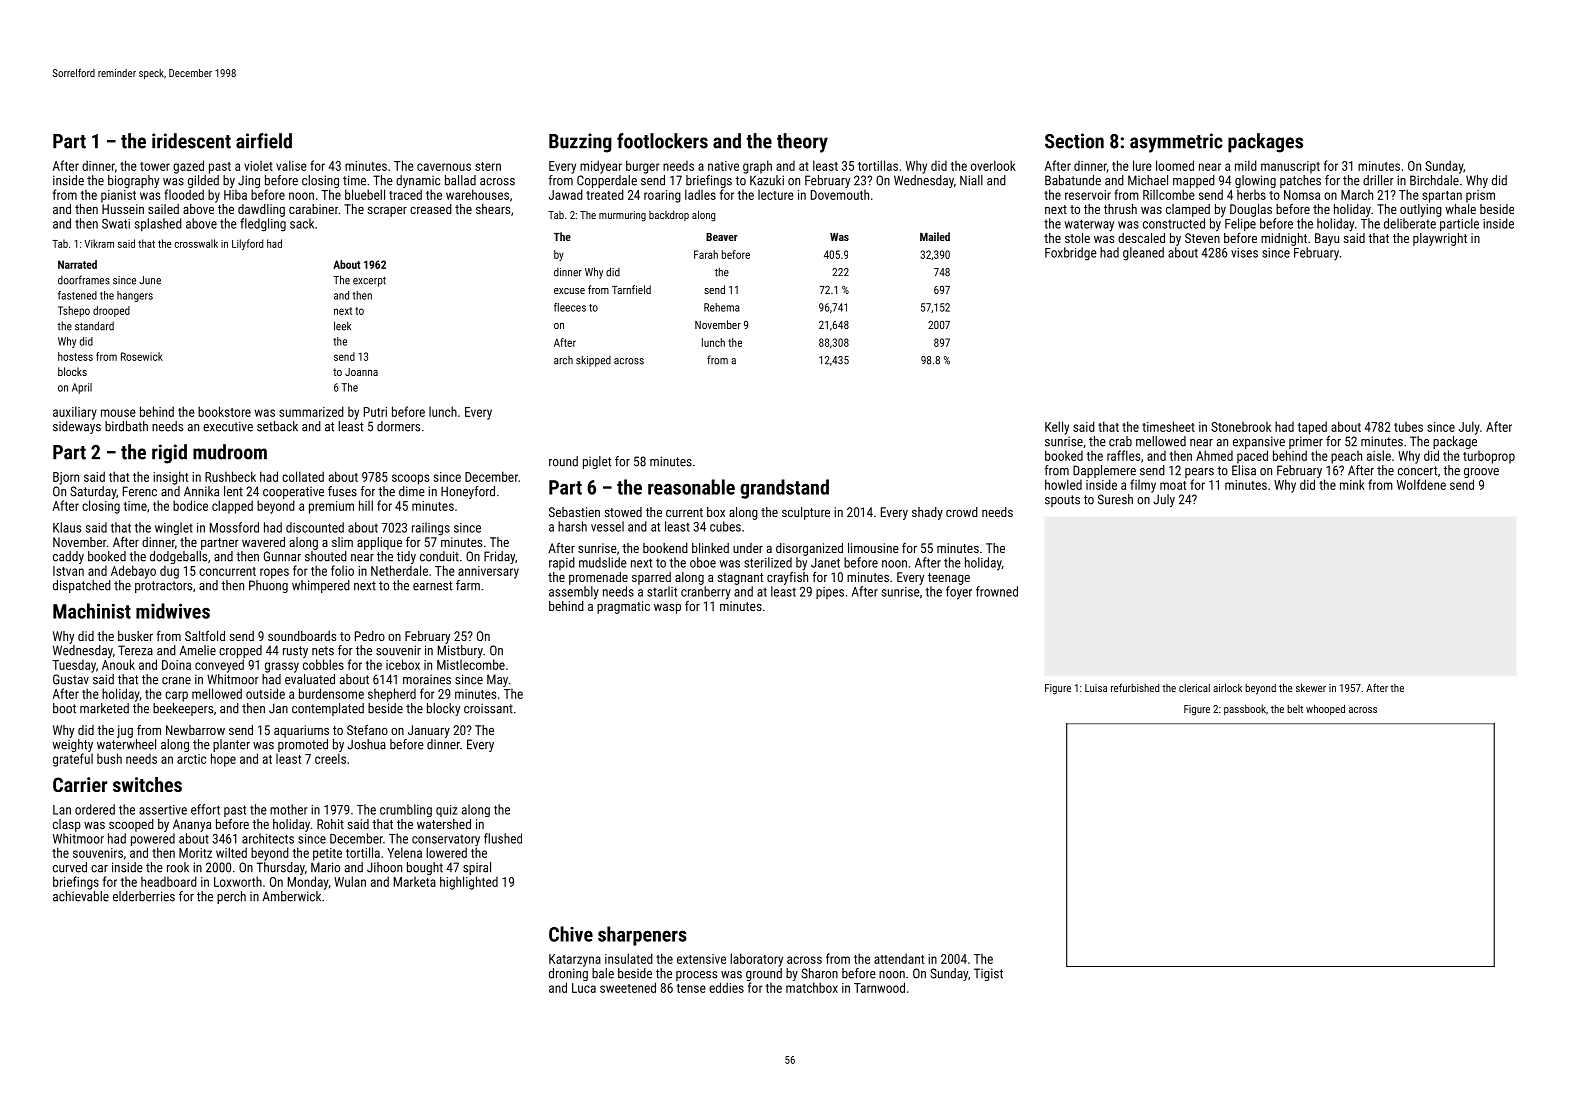  Describe the element at coordinates (321, 586) in the document. I see `whimpered` at that location.
